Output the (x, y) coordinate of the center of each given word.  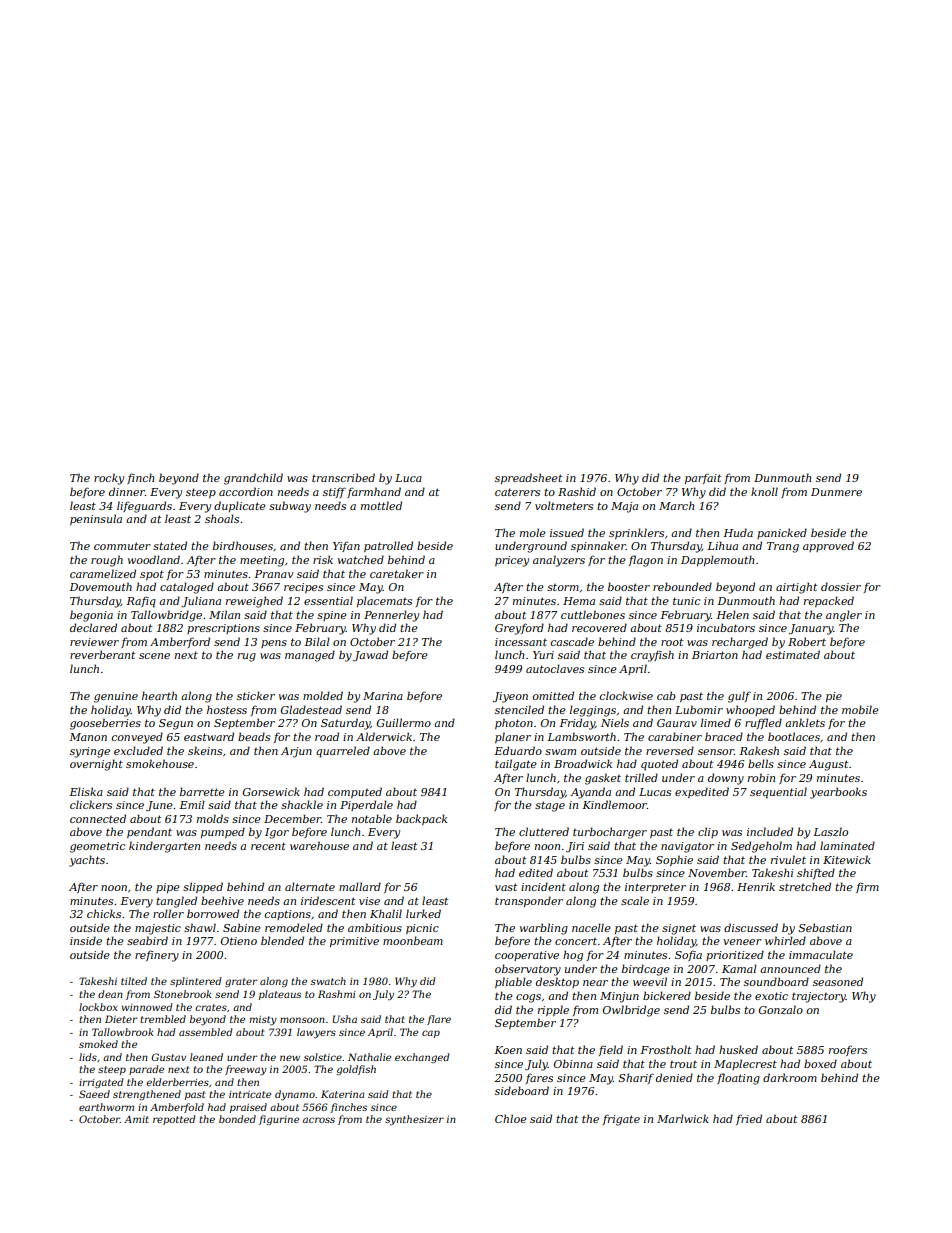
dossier (841, 586)
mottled (381, 505)
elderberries (177, 1082)
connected (98, 818)
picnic (422, 929)
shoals (222, 518)
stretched (805, 886)
